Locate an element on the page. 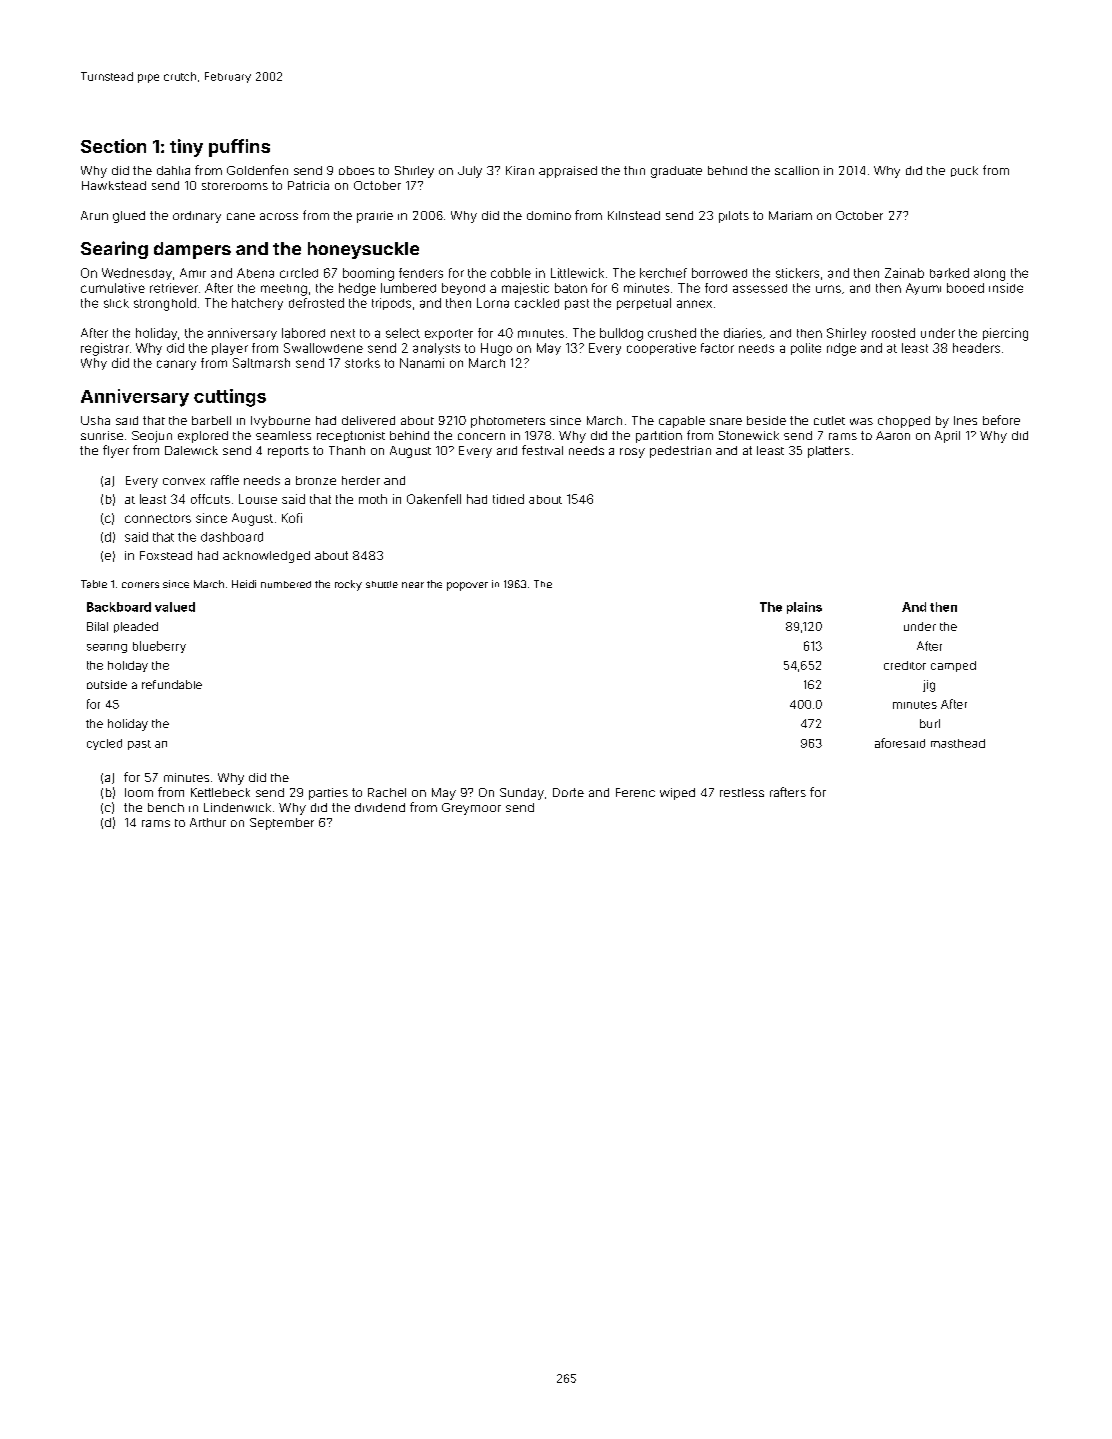  Arthur is located at coordinates (208, 822).
